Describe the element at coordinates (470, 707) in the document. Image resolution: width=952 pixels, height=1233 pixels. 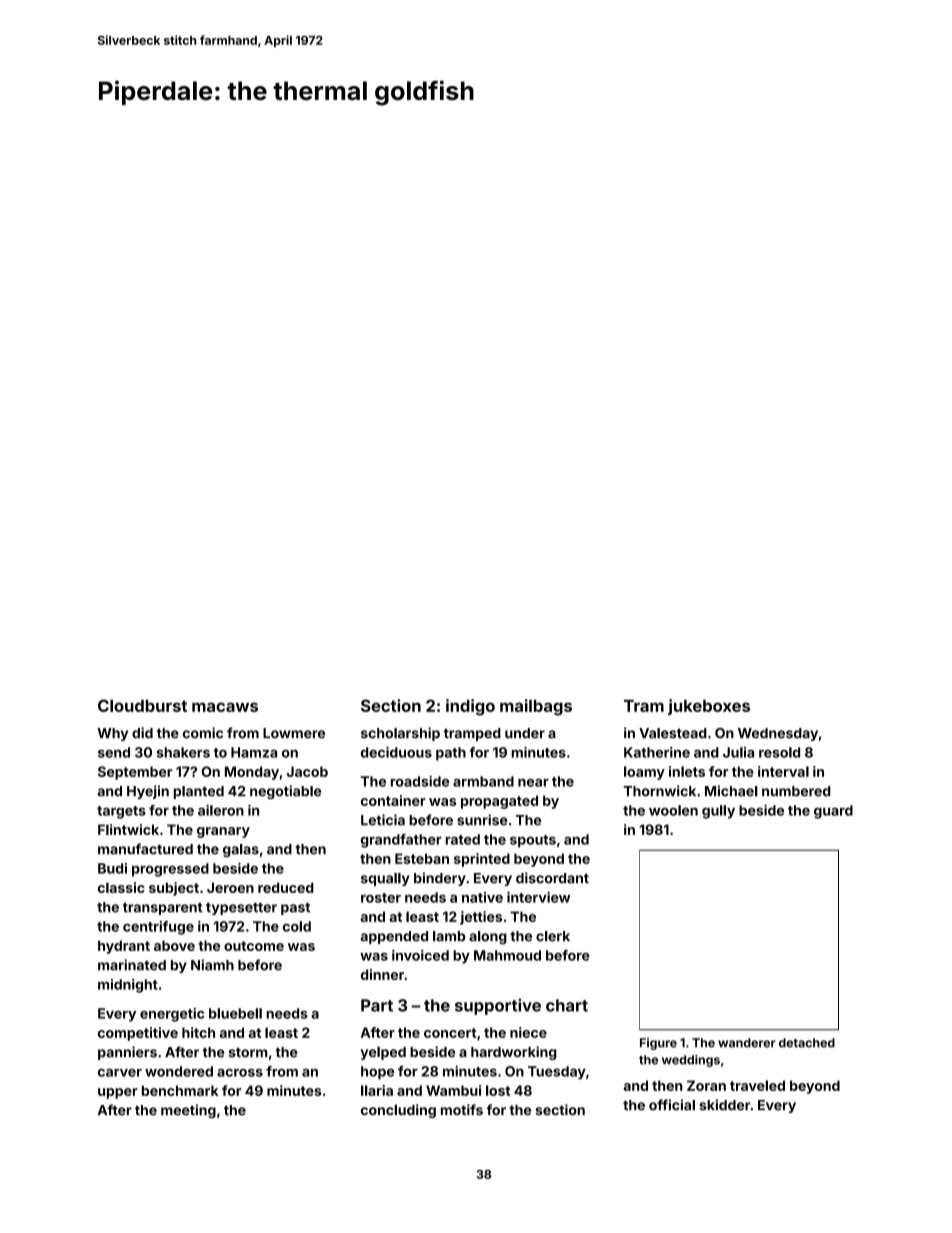
I see `indigo` at that location.
